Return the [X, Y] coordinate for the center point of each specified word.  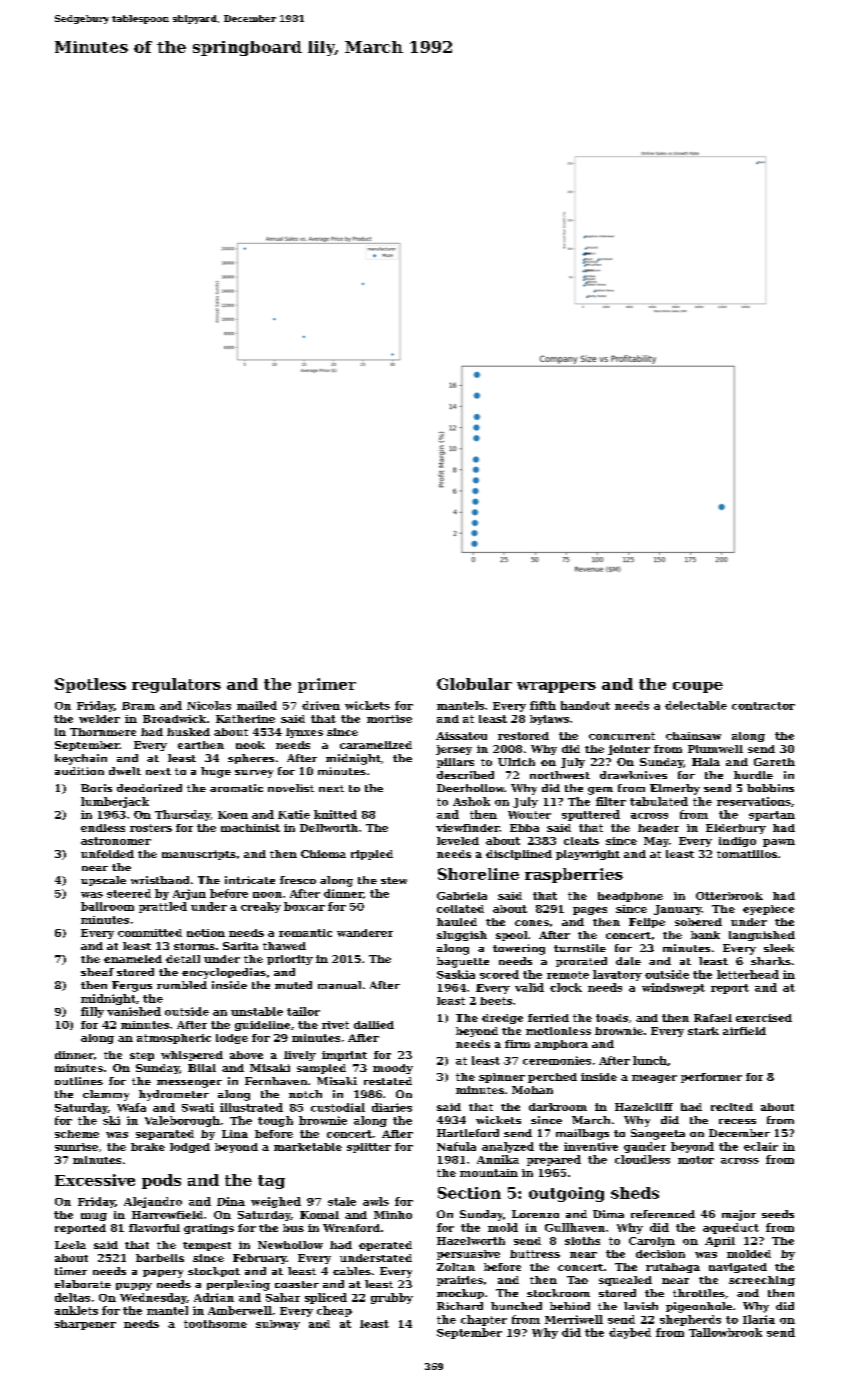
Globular [474, 684]
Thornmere [103, 732]
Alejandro [153, 1202]
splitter [369, 1148]
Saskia [456, 974]
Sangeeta [658, 1134]
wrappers [556, 687]
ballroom [107, 906]
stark [703, 1031]
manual [339, 985]
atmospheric [174, 1039]
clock [566, 987]
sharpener [85, 1325]
